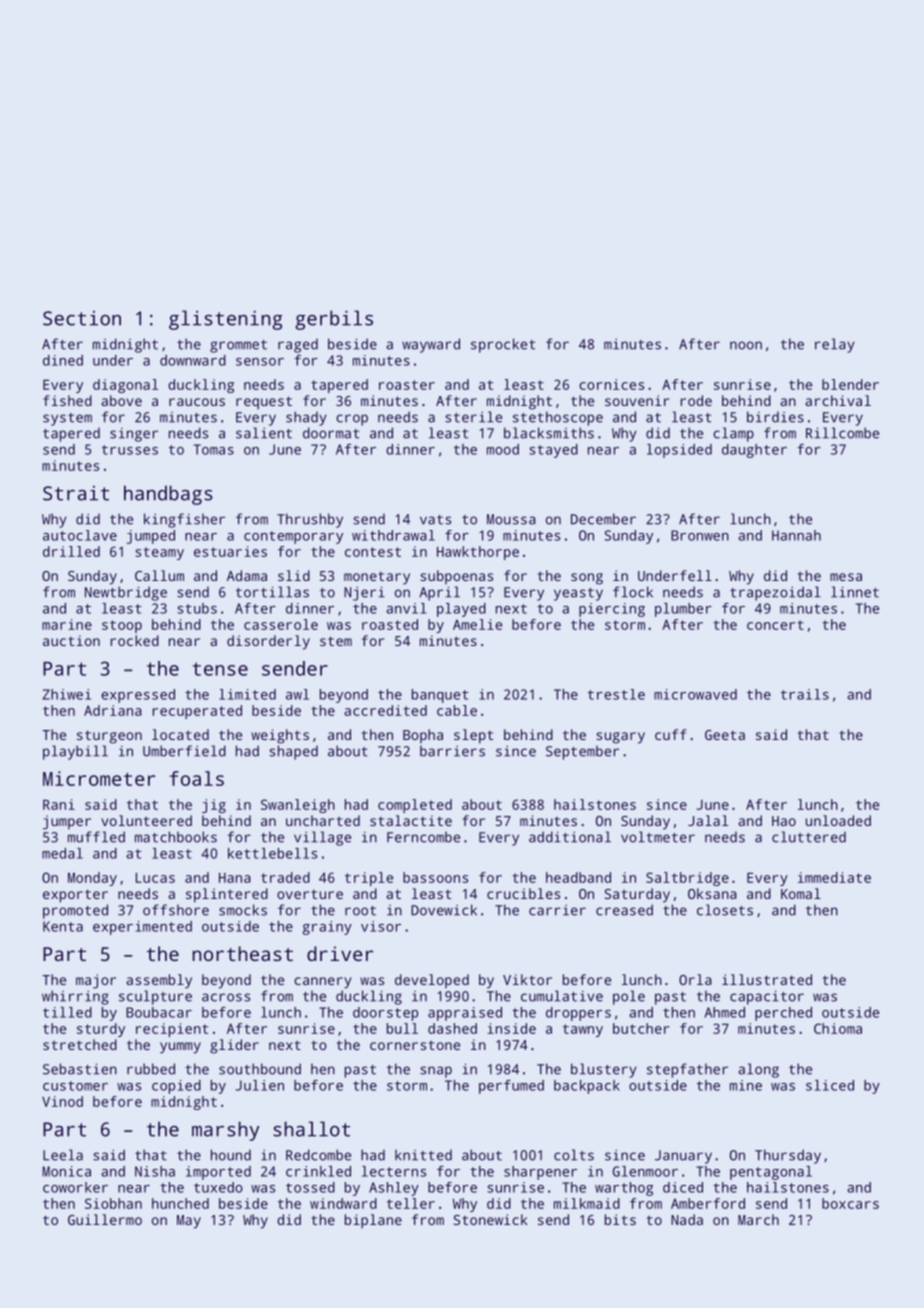  Describe the element at coordinates (805, 694) in the page. I see `trails` at that location.
